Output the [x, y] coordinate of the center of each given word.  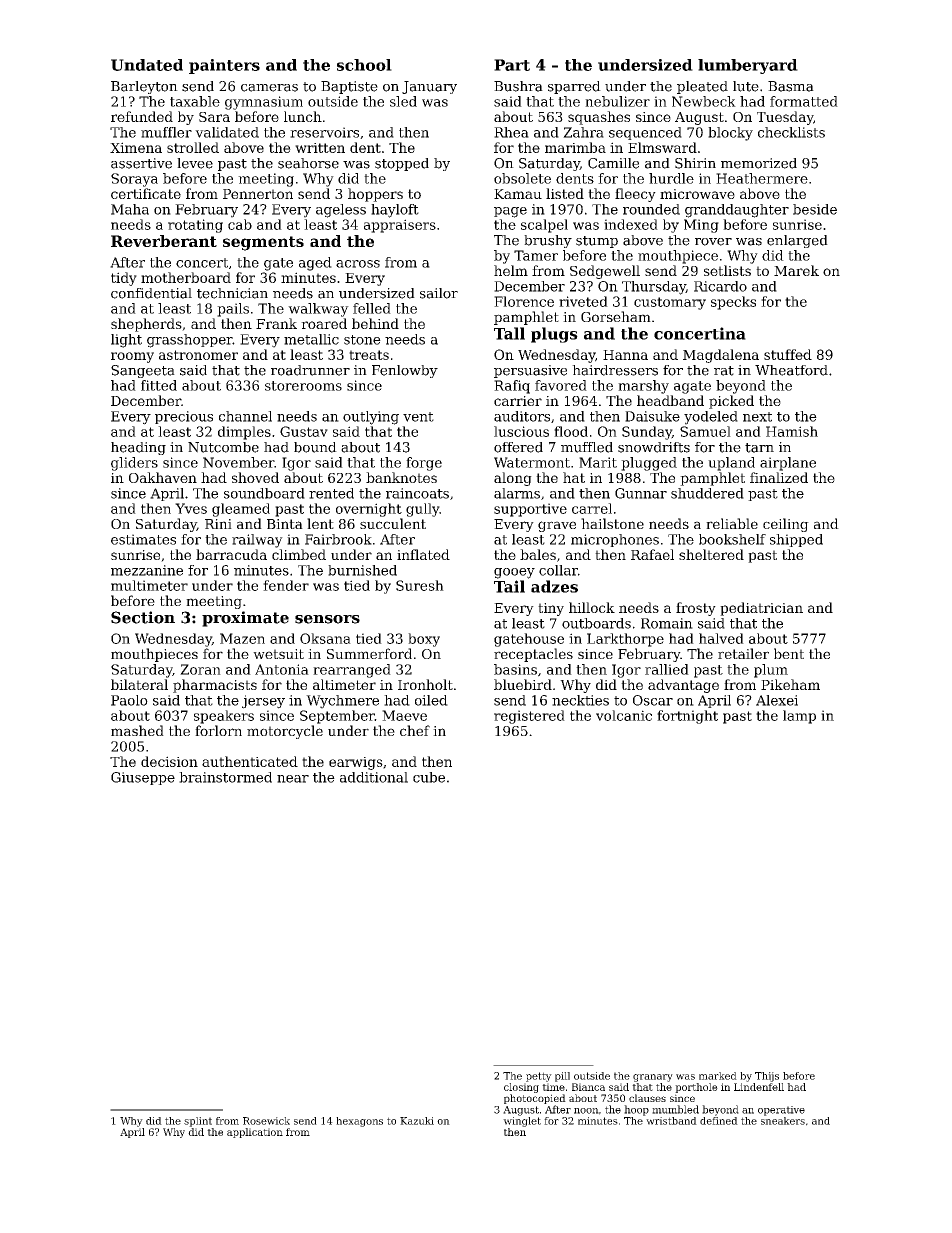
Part [512, 65]
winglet [522, 1122]
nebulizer [617, 101]
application [255, 1133]
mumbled [675, 1109]
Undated [147, 65]
